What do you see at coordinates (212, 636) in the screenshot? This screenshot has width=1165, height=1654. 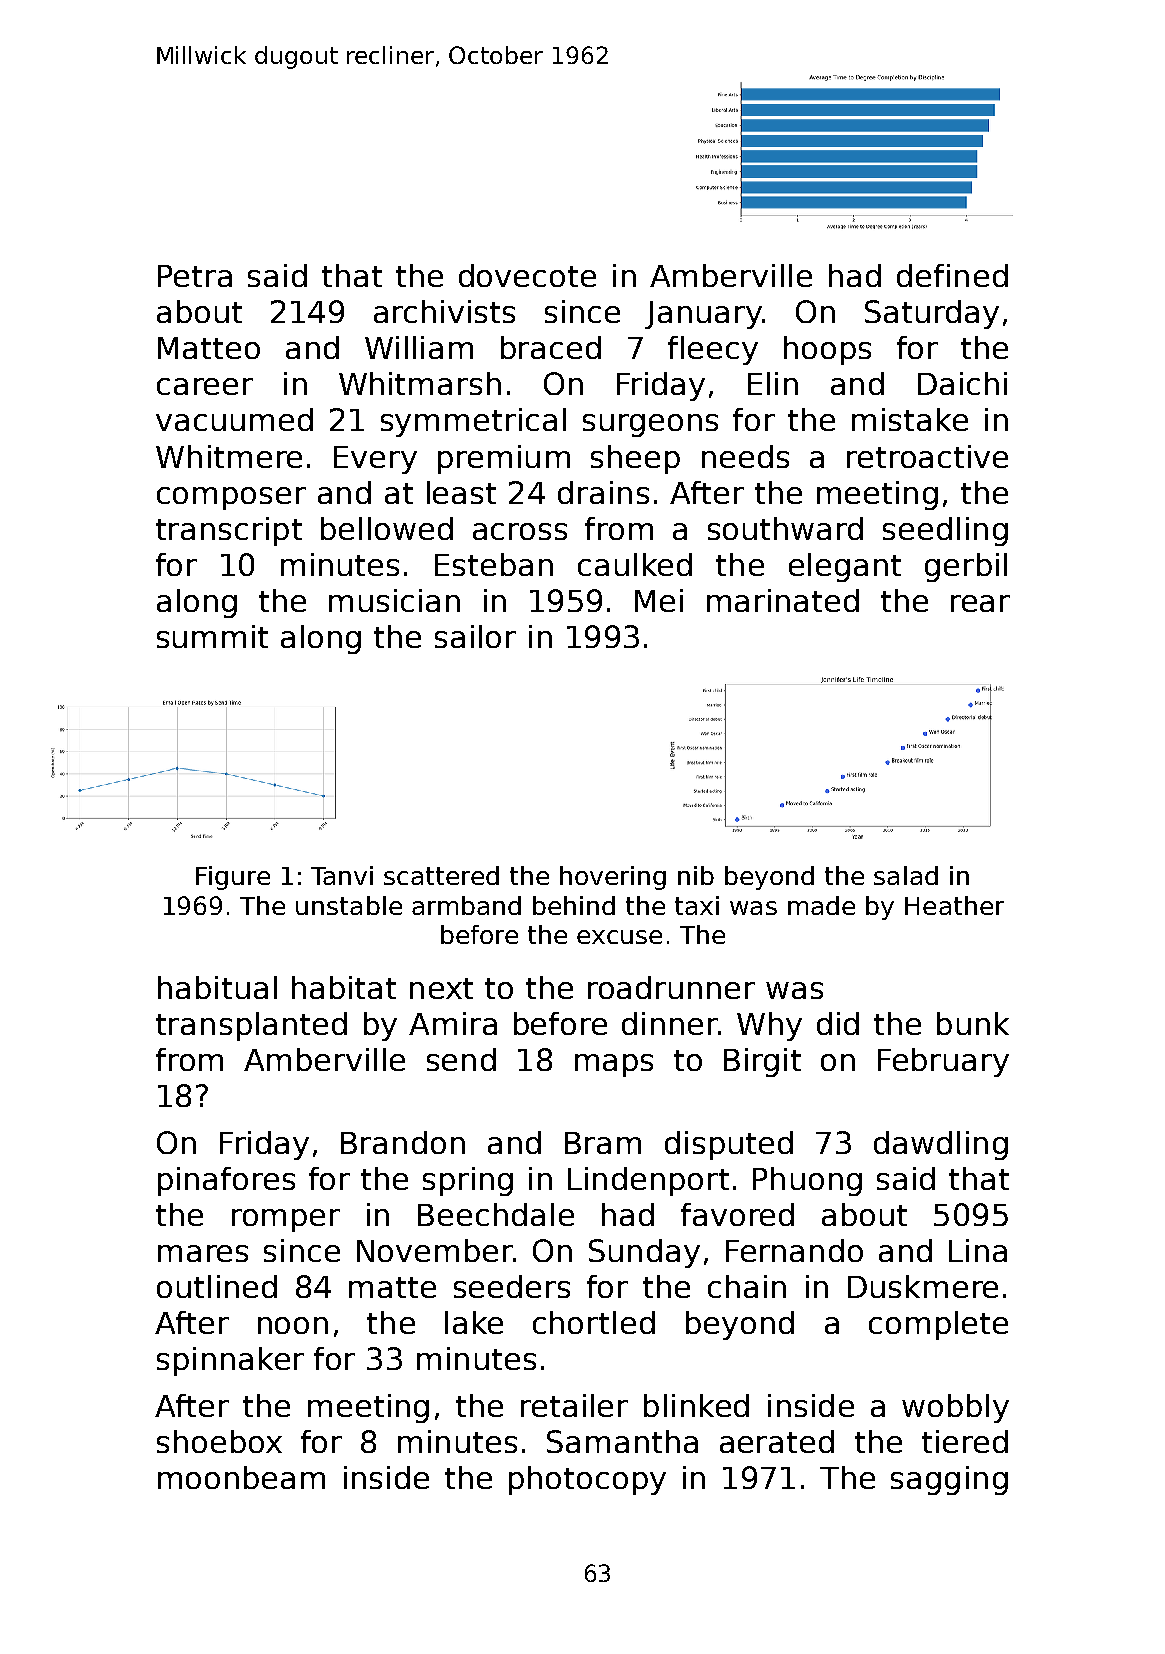 I see `summit` at bounding box center [212, 636].
